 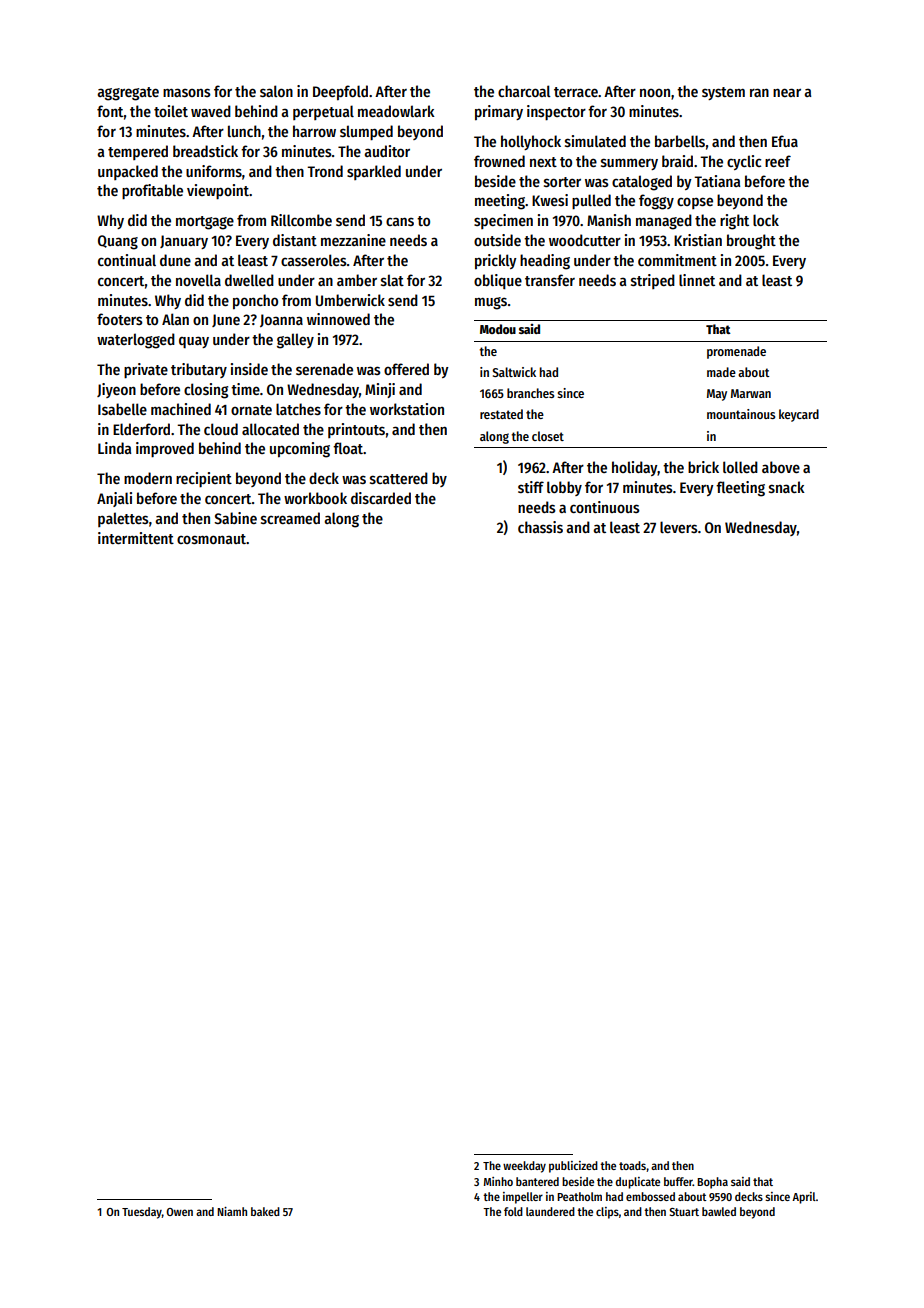 What do you see at coordinates (804, 1198) in the image?
I see `April` at bounding box center [804, 1198].
